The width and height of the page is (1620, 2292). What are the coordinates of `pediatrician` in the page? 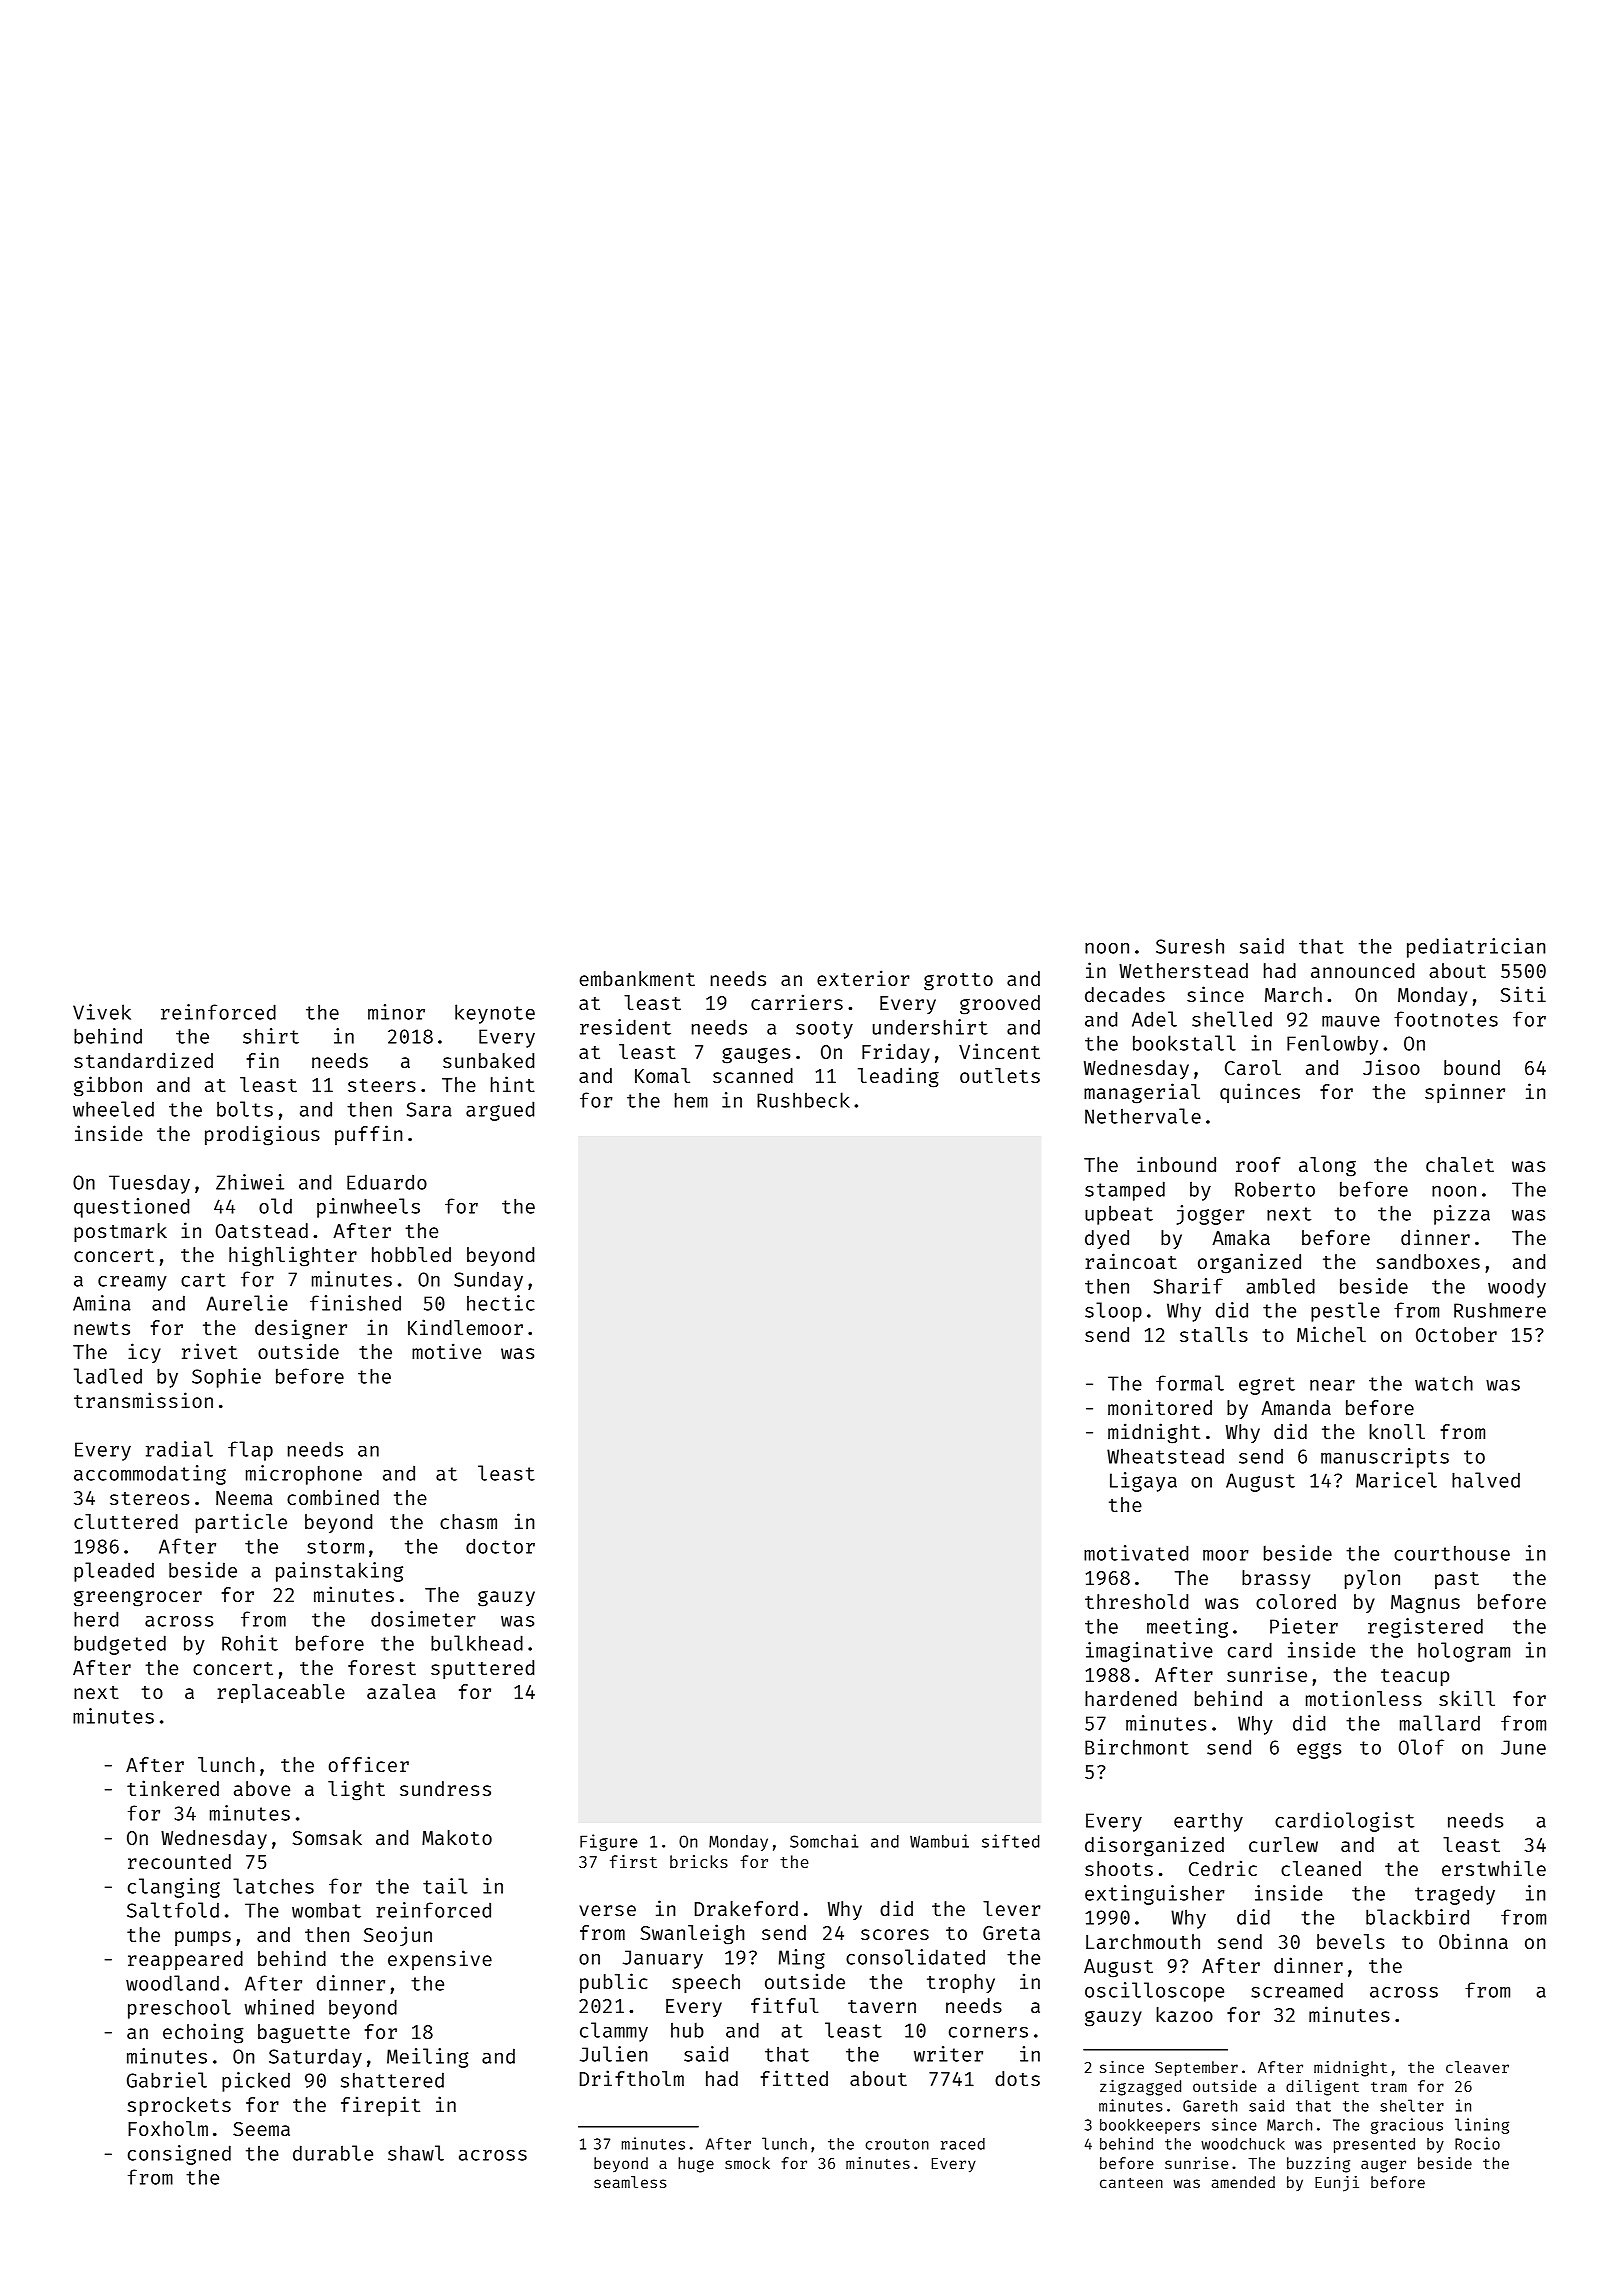 It's located at (1476, 948).
